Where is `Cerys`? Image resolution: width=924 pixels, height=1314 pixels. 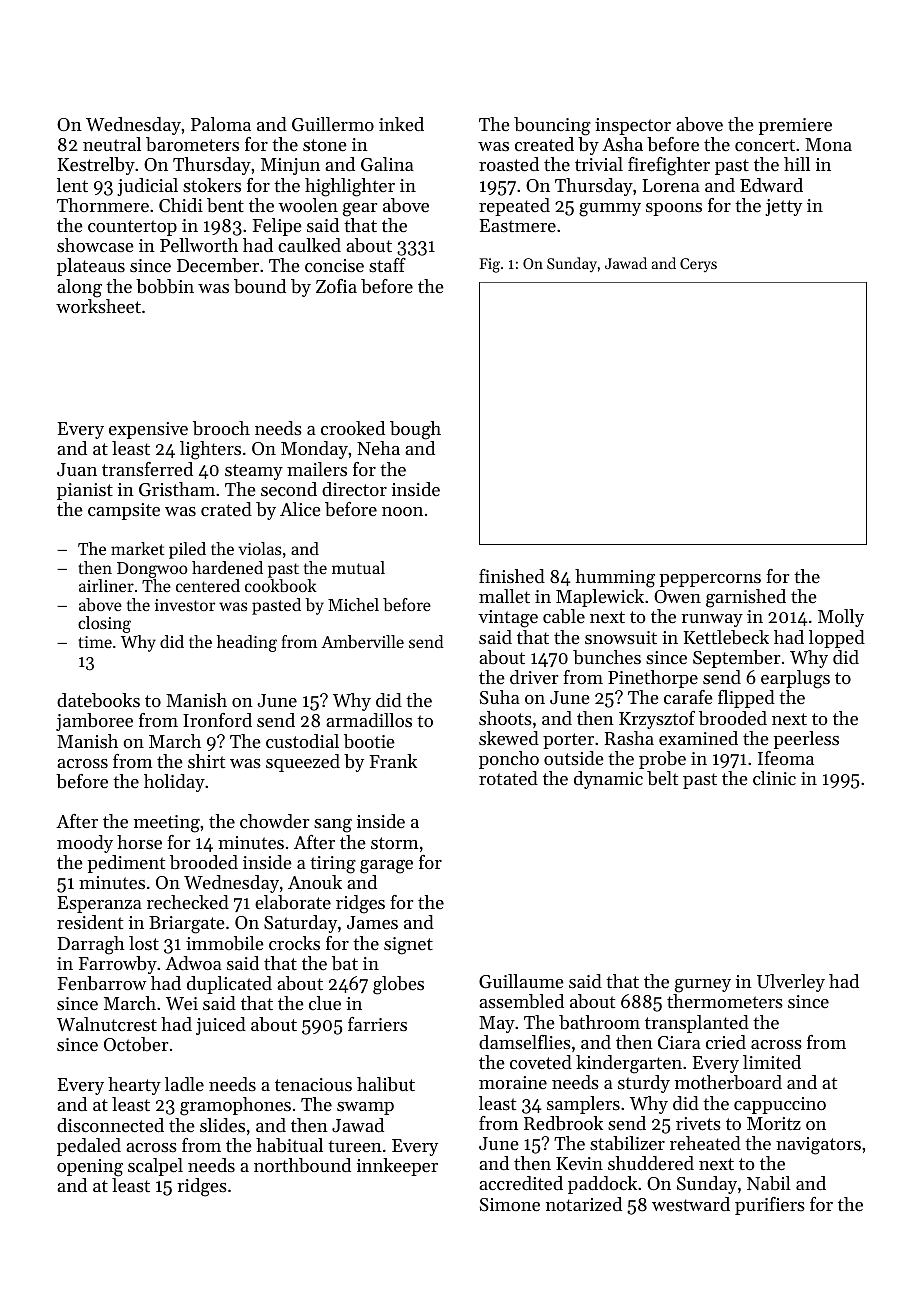
Cerys is located at coordinates (698, 265).
